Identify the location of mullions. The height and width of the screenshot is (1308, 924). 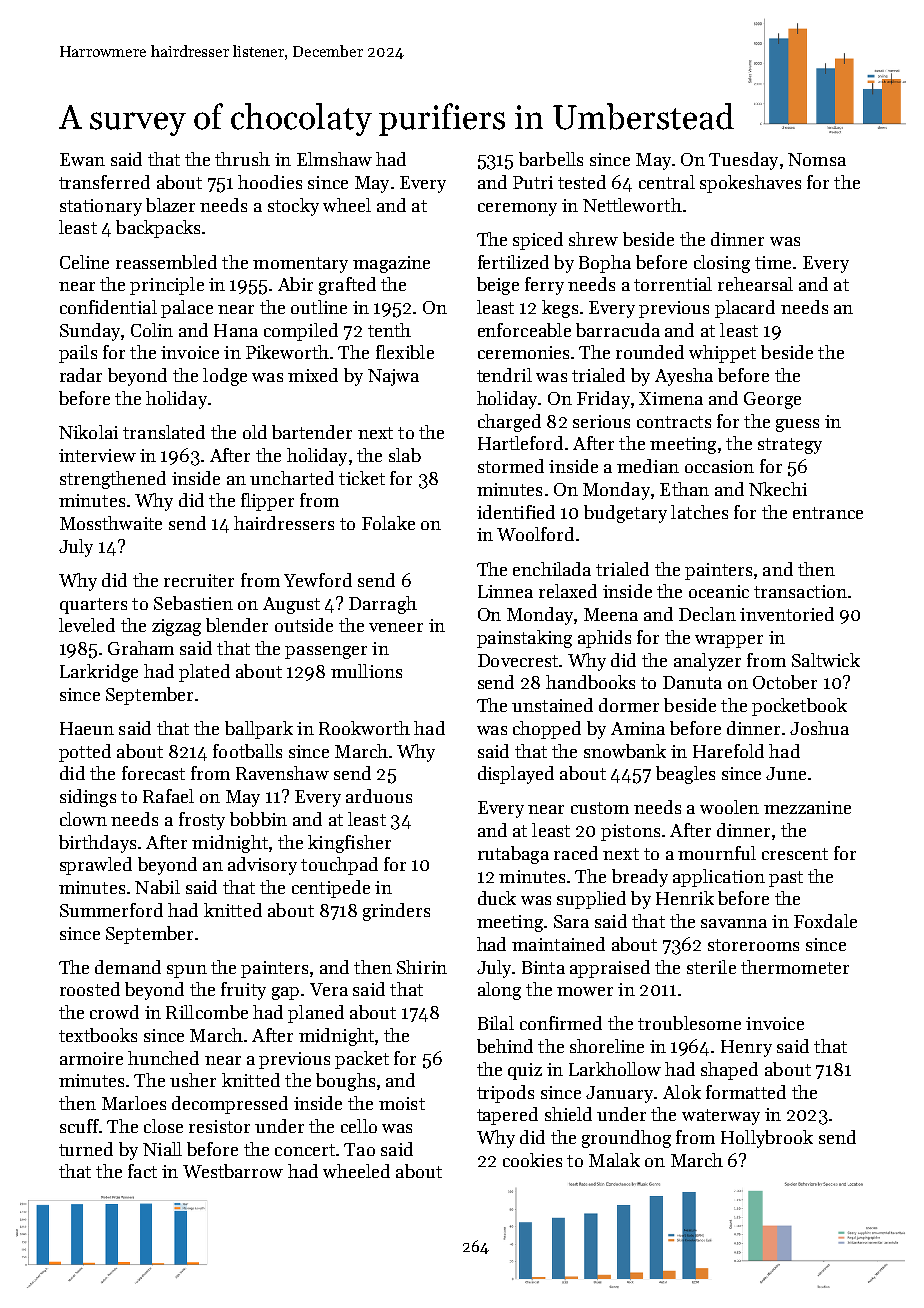
(366, 671).
